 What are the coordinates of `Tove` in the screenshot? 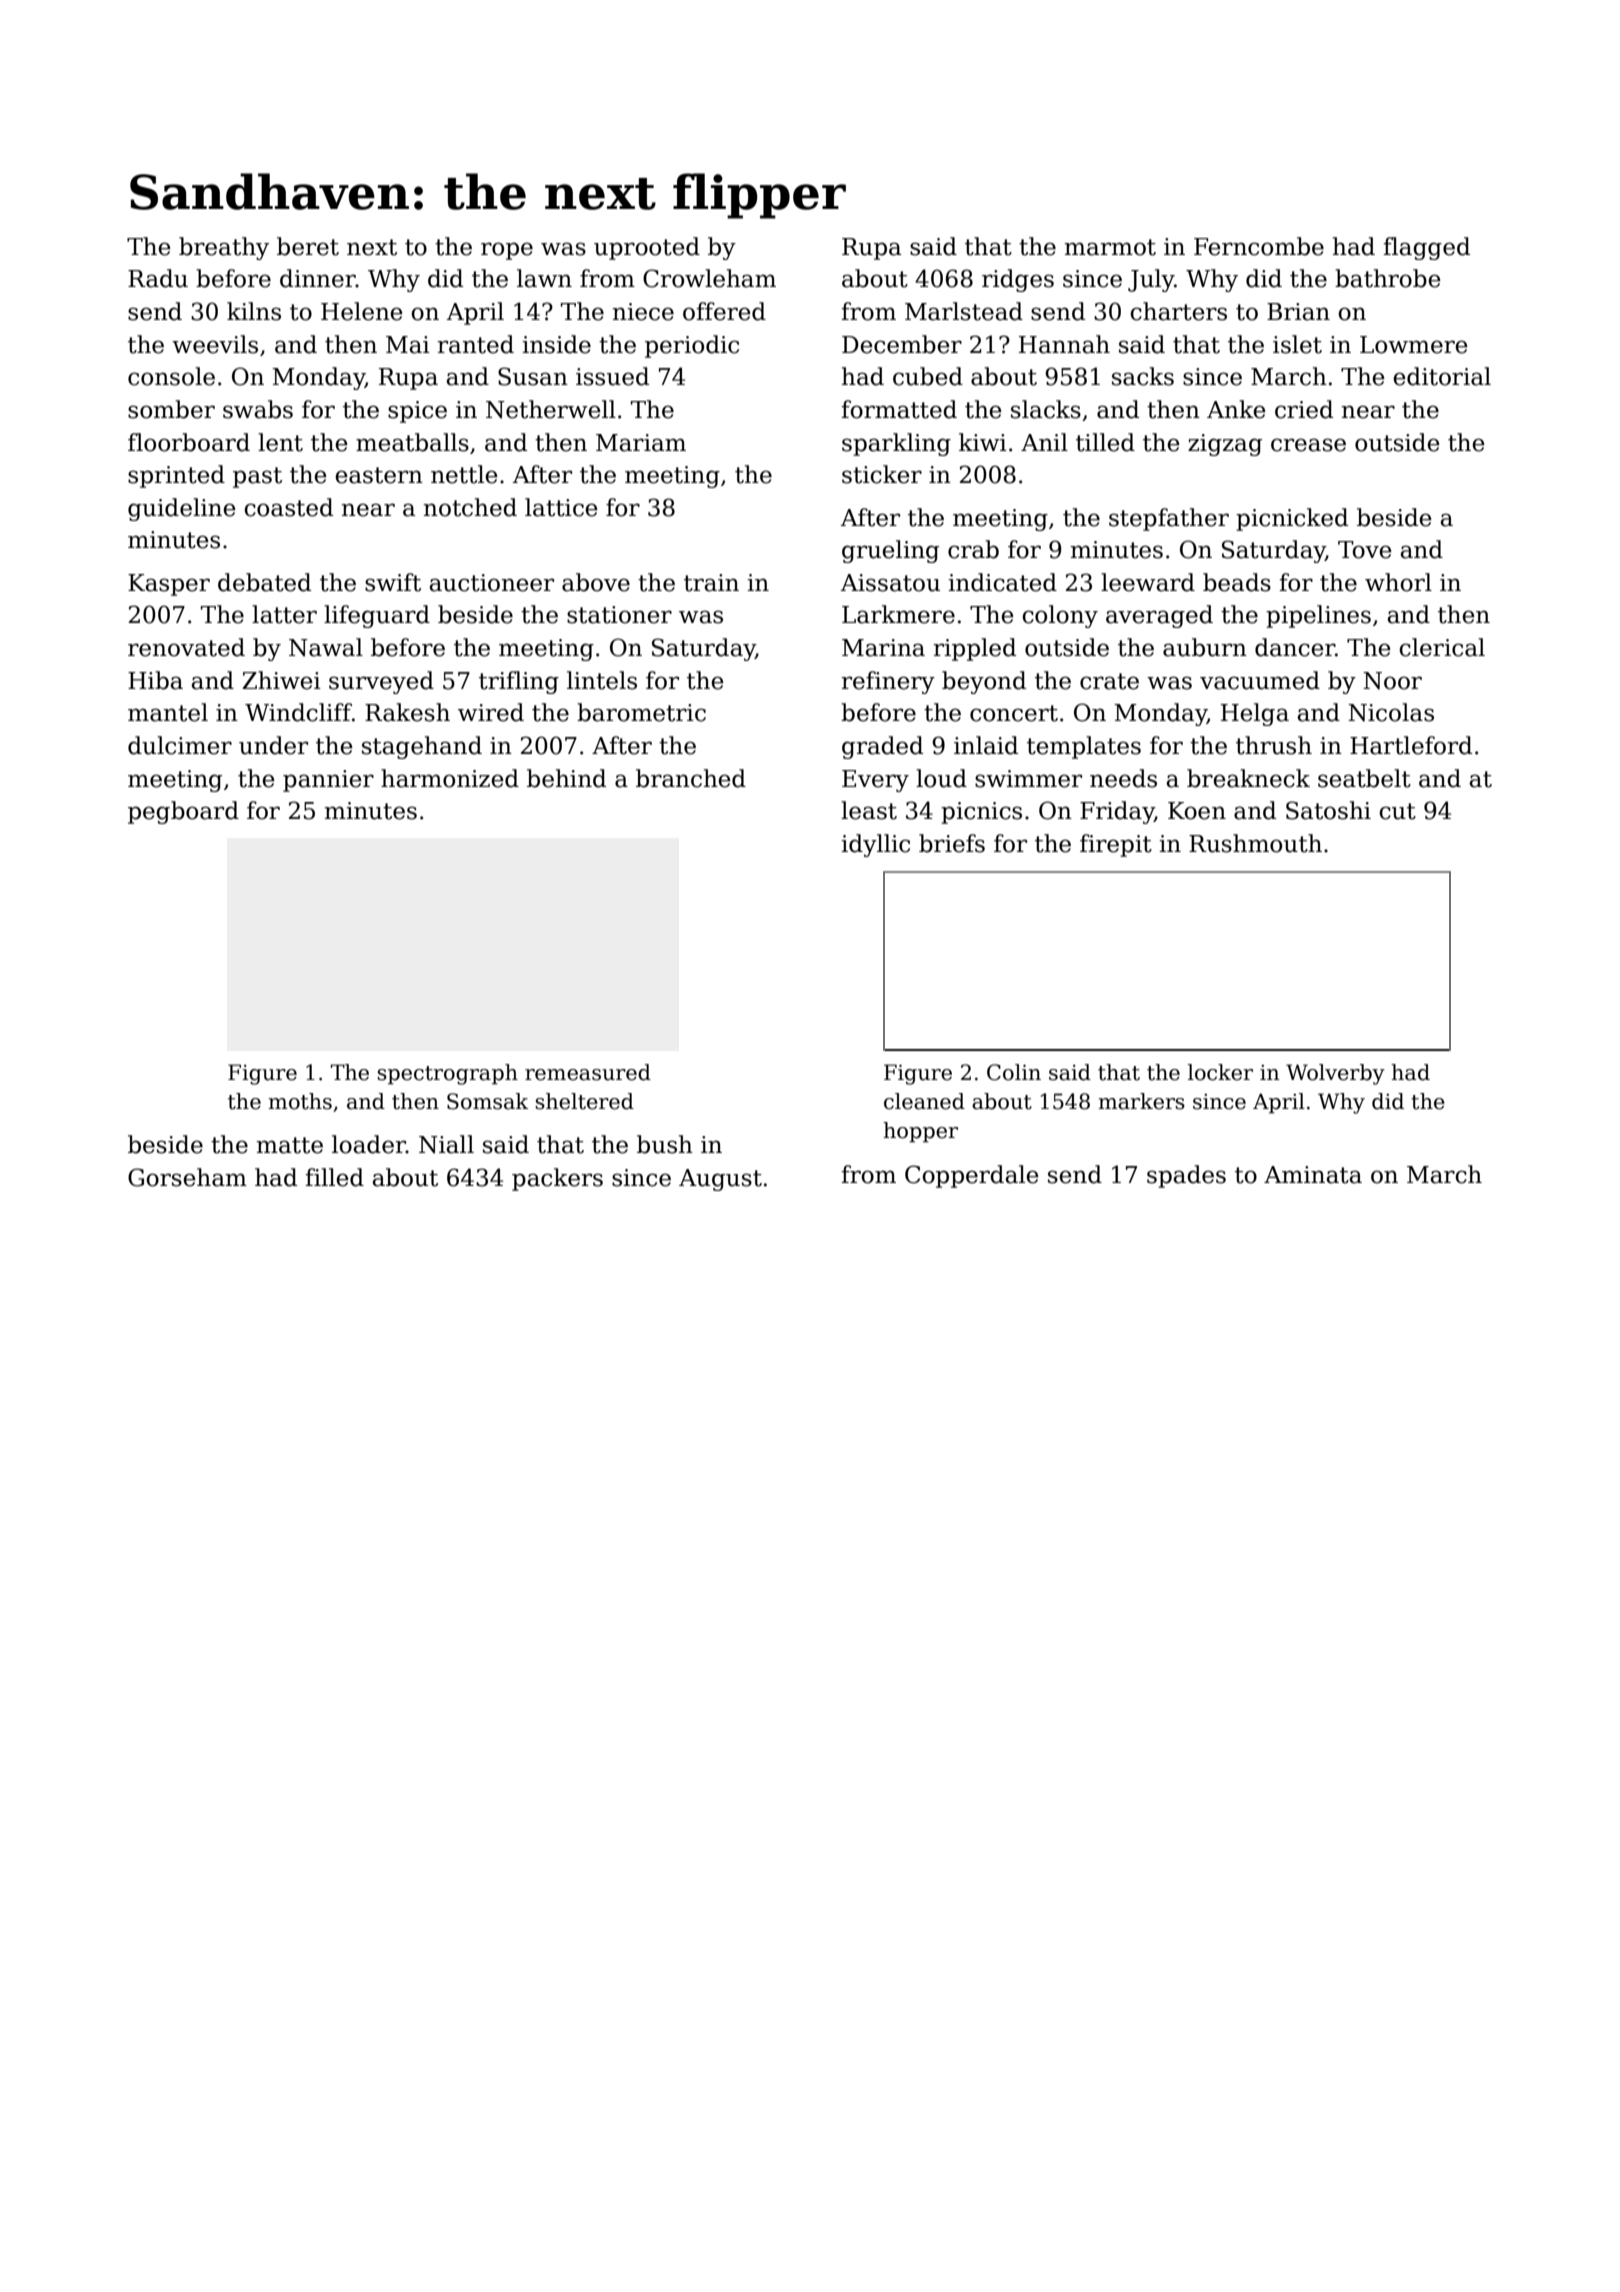 It's located at (1365, 550).
